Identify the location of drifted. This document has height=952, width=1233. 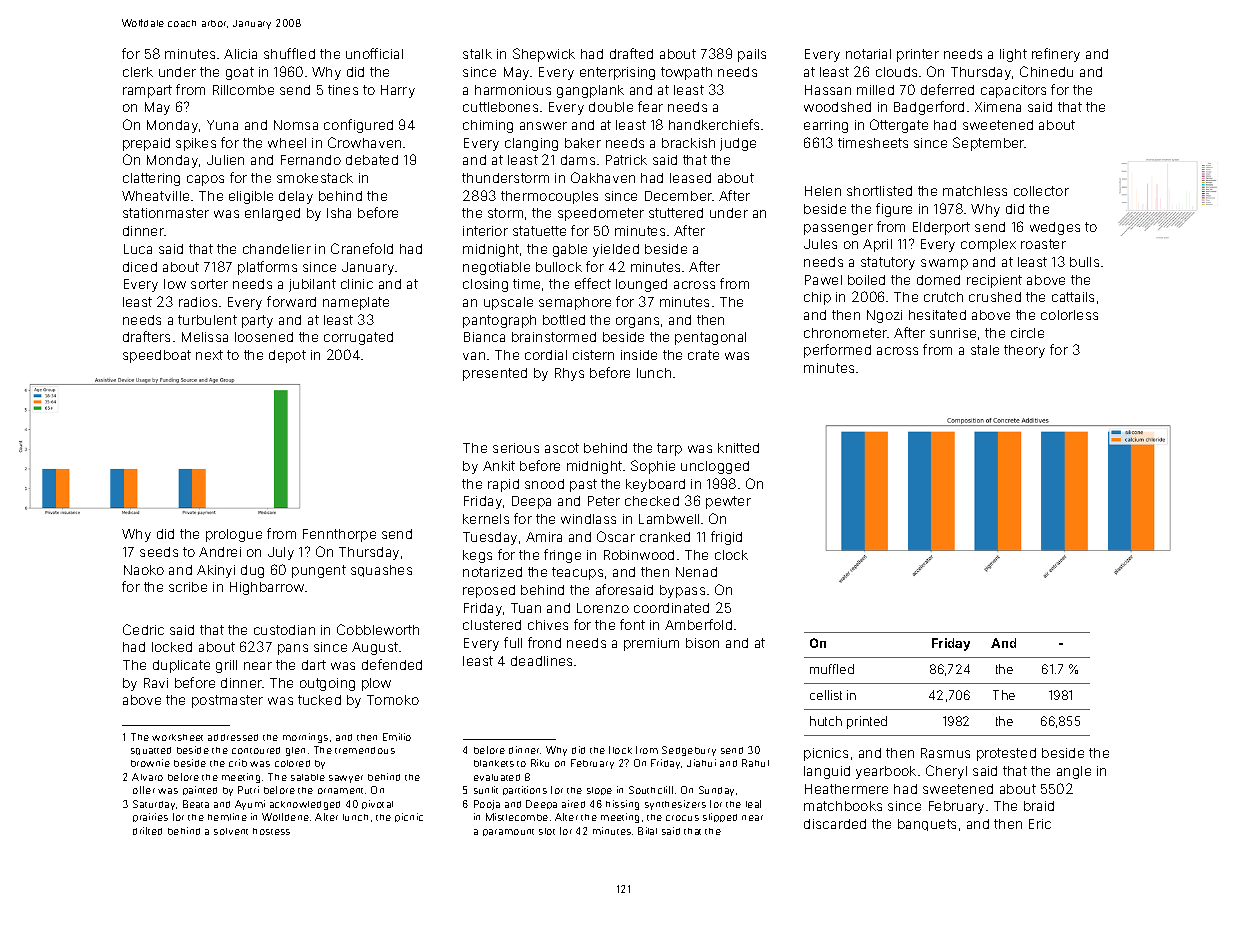
(147, 831).
